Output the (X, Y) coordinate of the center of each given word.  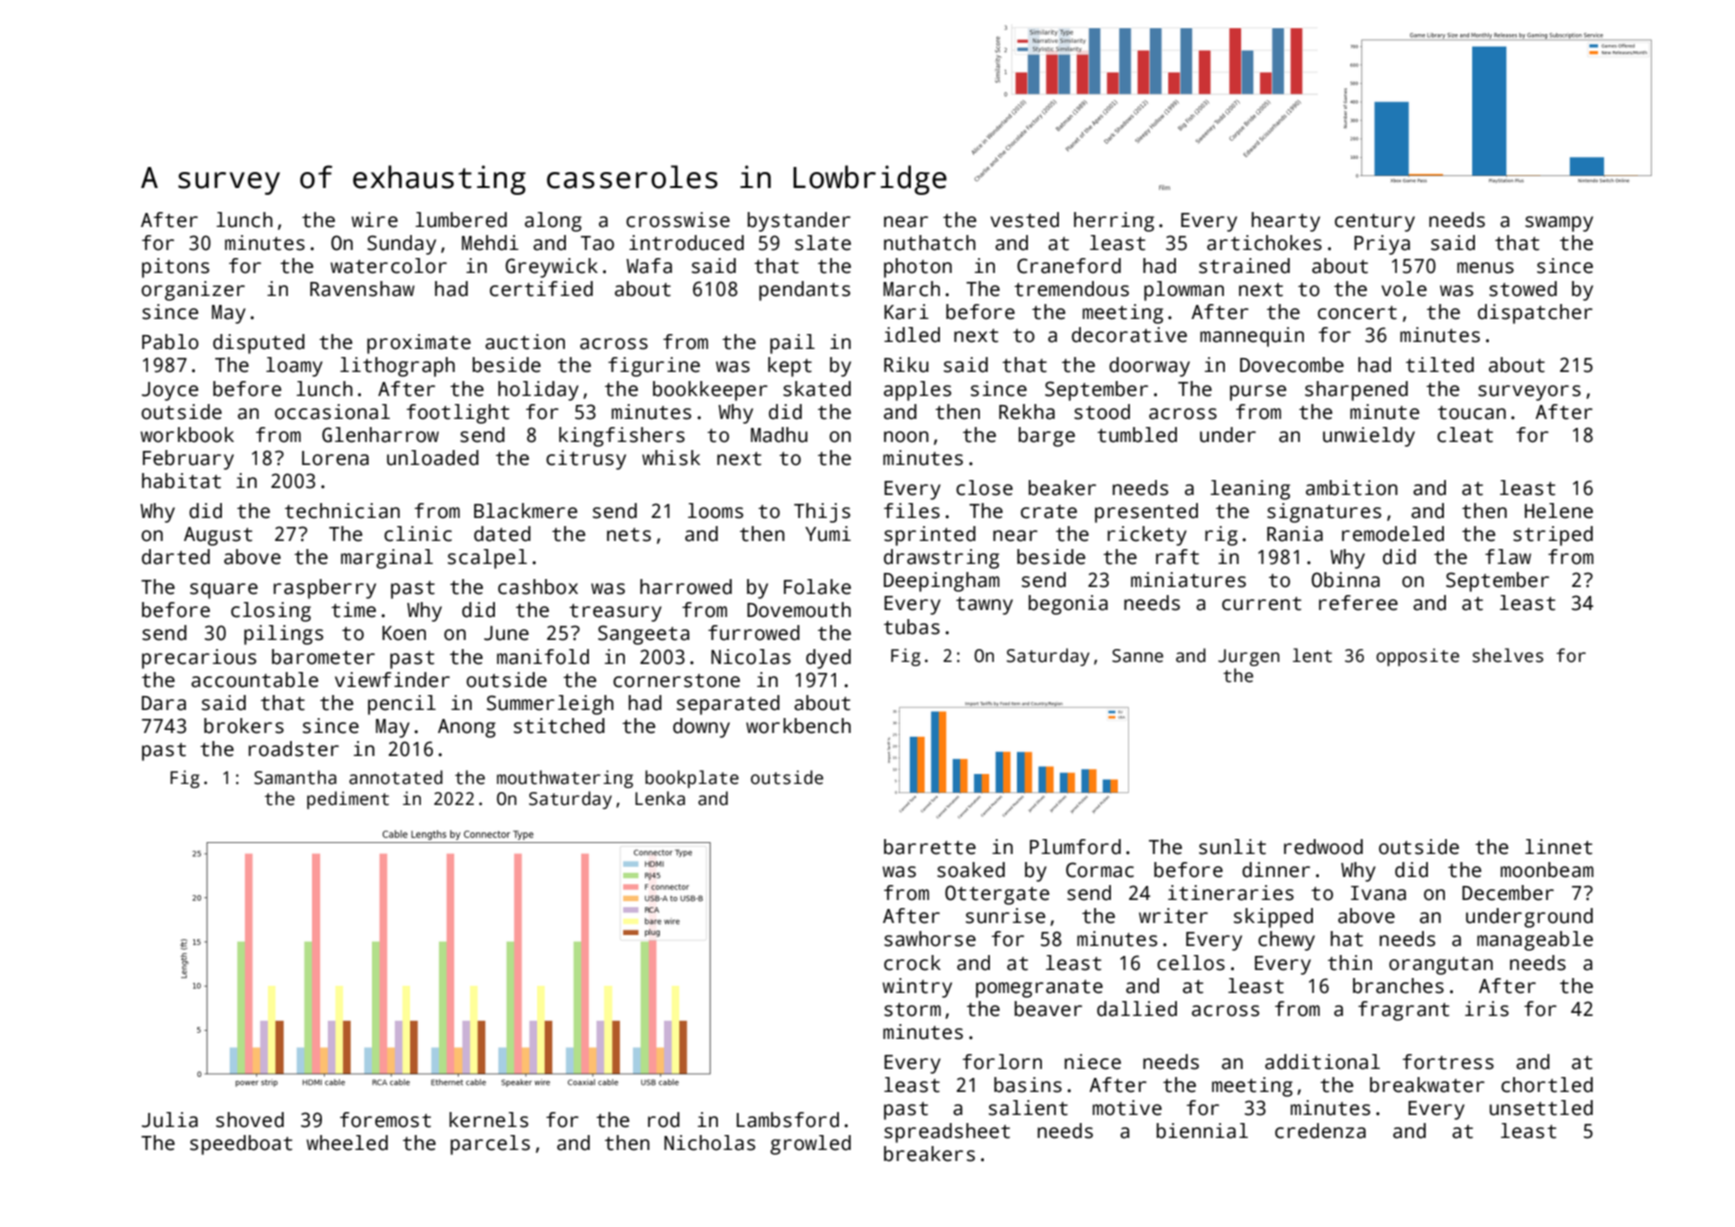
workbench (798, 726)
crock (912, 963)
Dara (164, 703)
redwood (1323, 847)
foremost (385, 1120)
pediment (348, 800)
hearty (1286, 222)
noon (906, 437)
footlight (457, 414)
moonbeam (1547, 870)
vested (1024, 220)
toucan (1472, 413)
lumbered (461, 220)
